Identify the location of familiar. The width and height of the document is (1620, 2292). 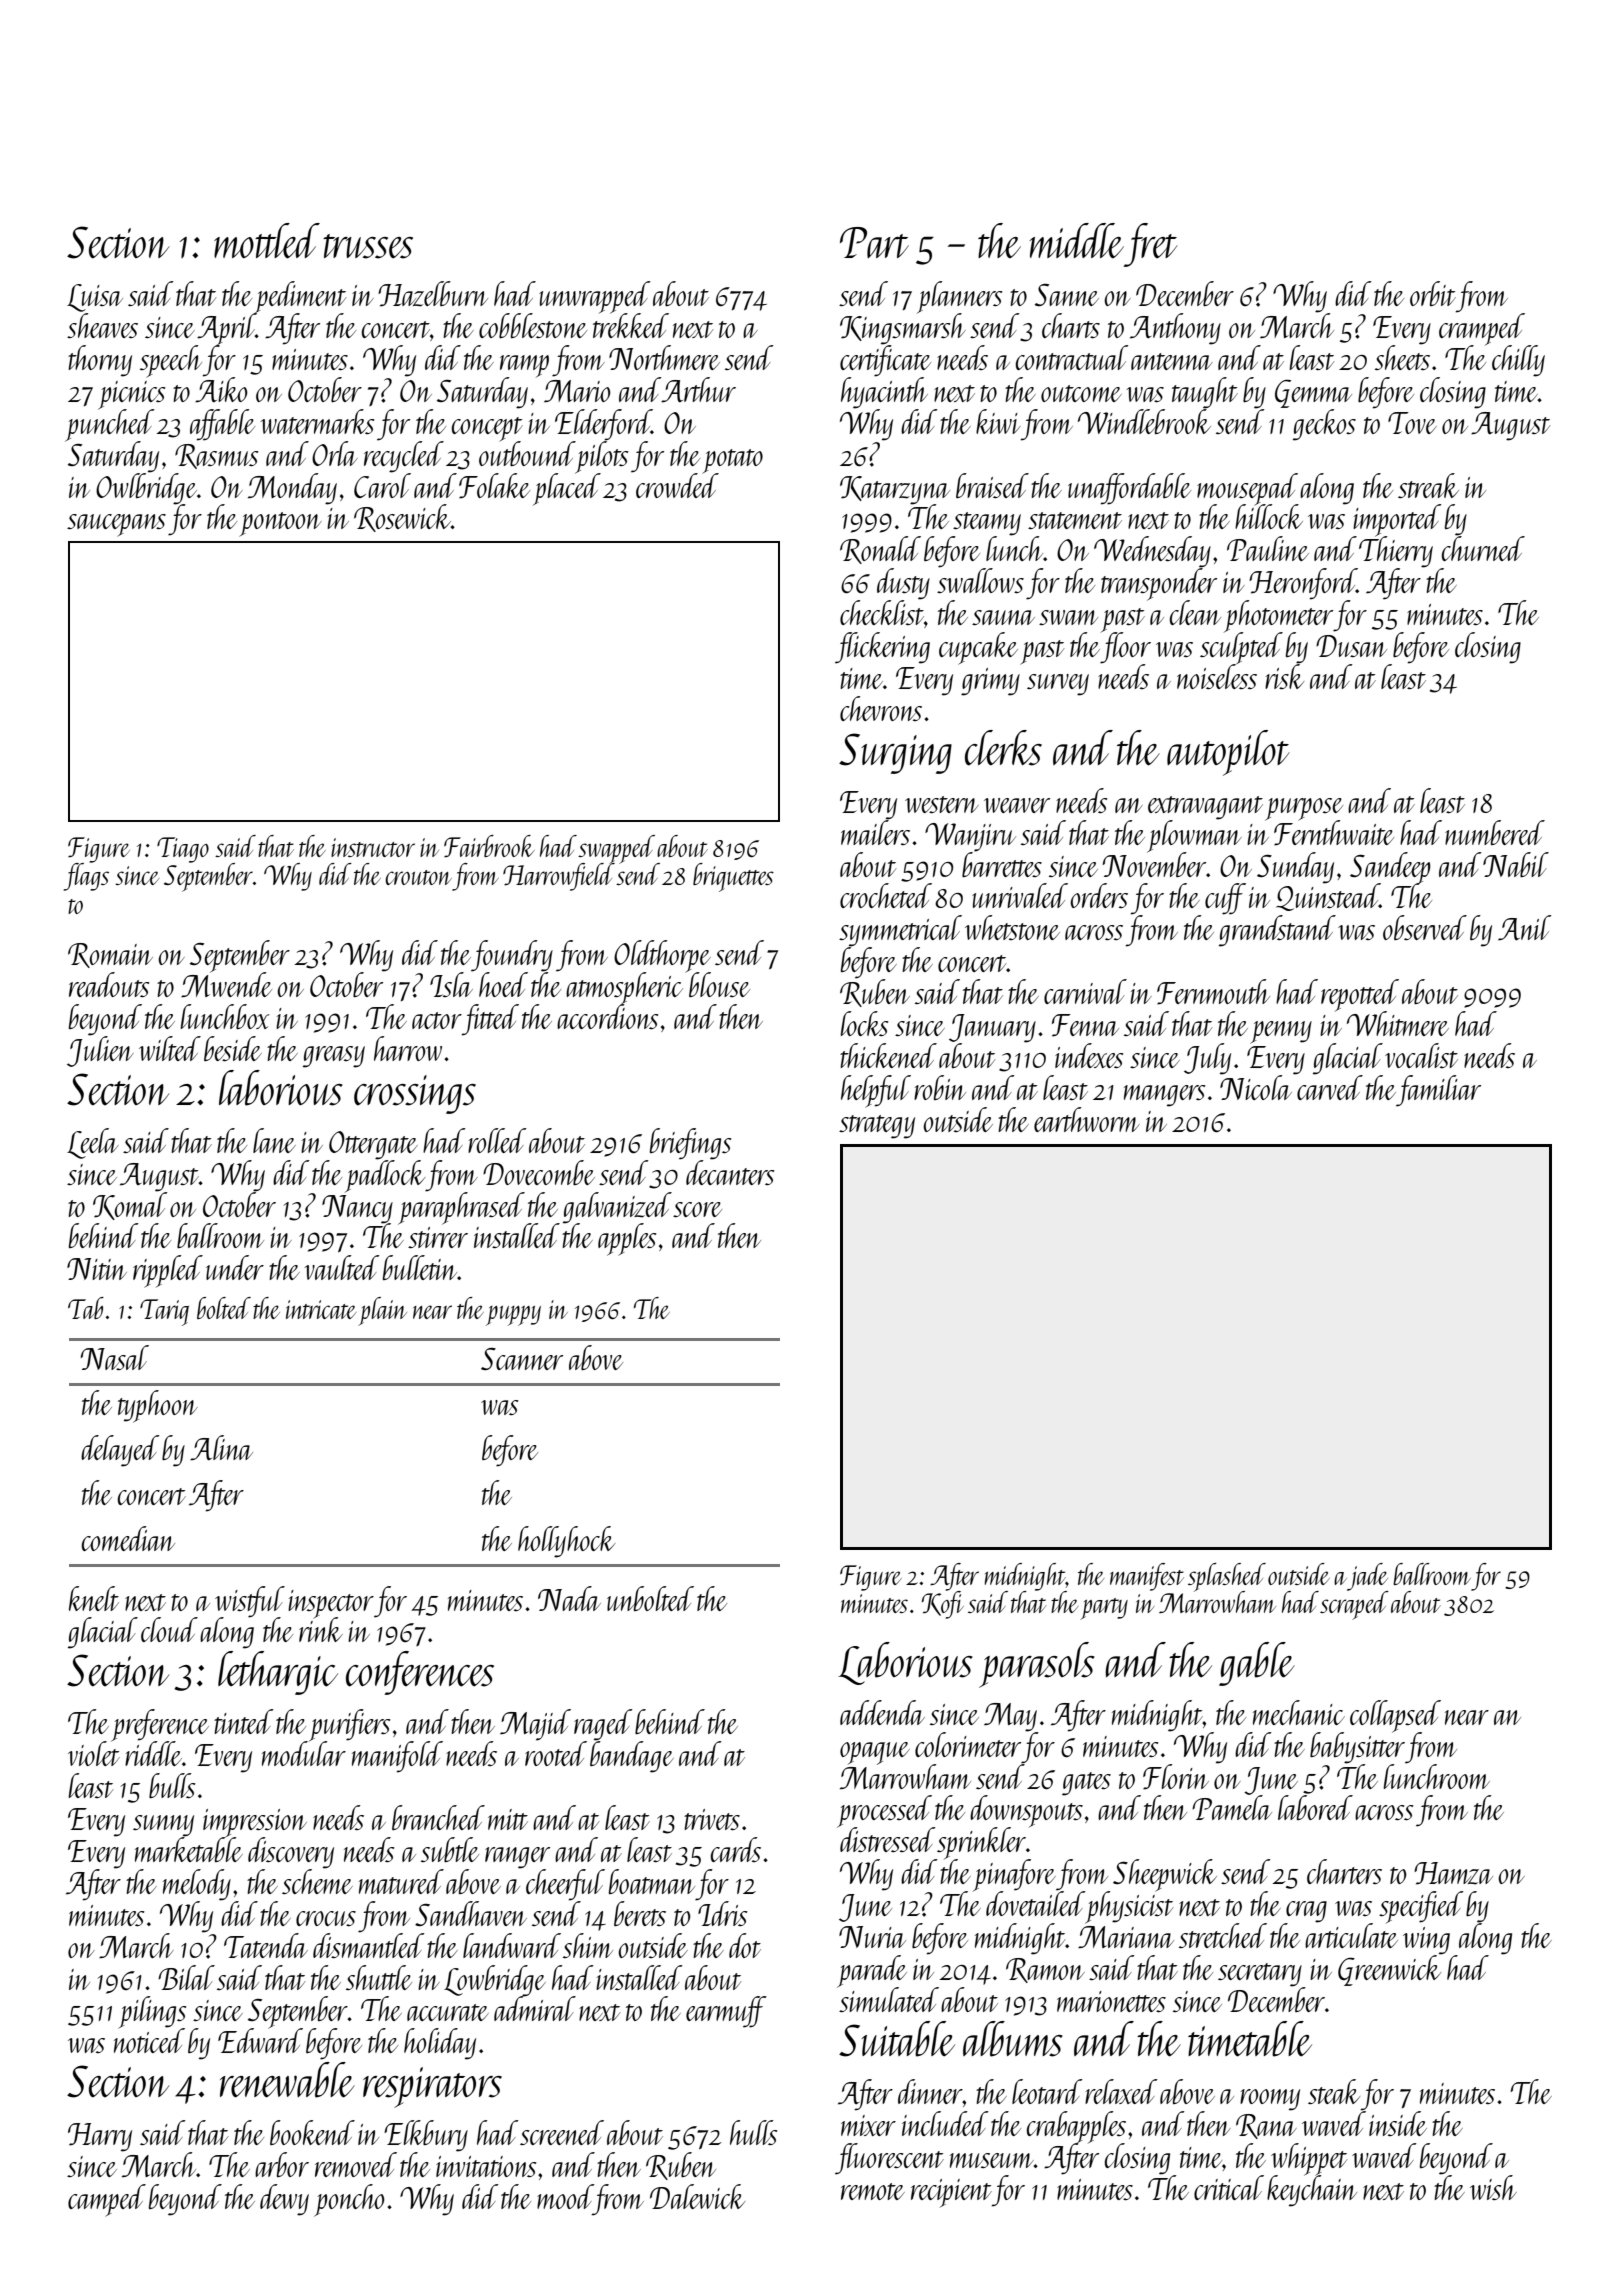
(1438, 1091).
